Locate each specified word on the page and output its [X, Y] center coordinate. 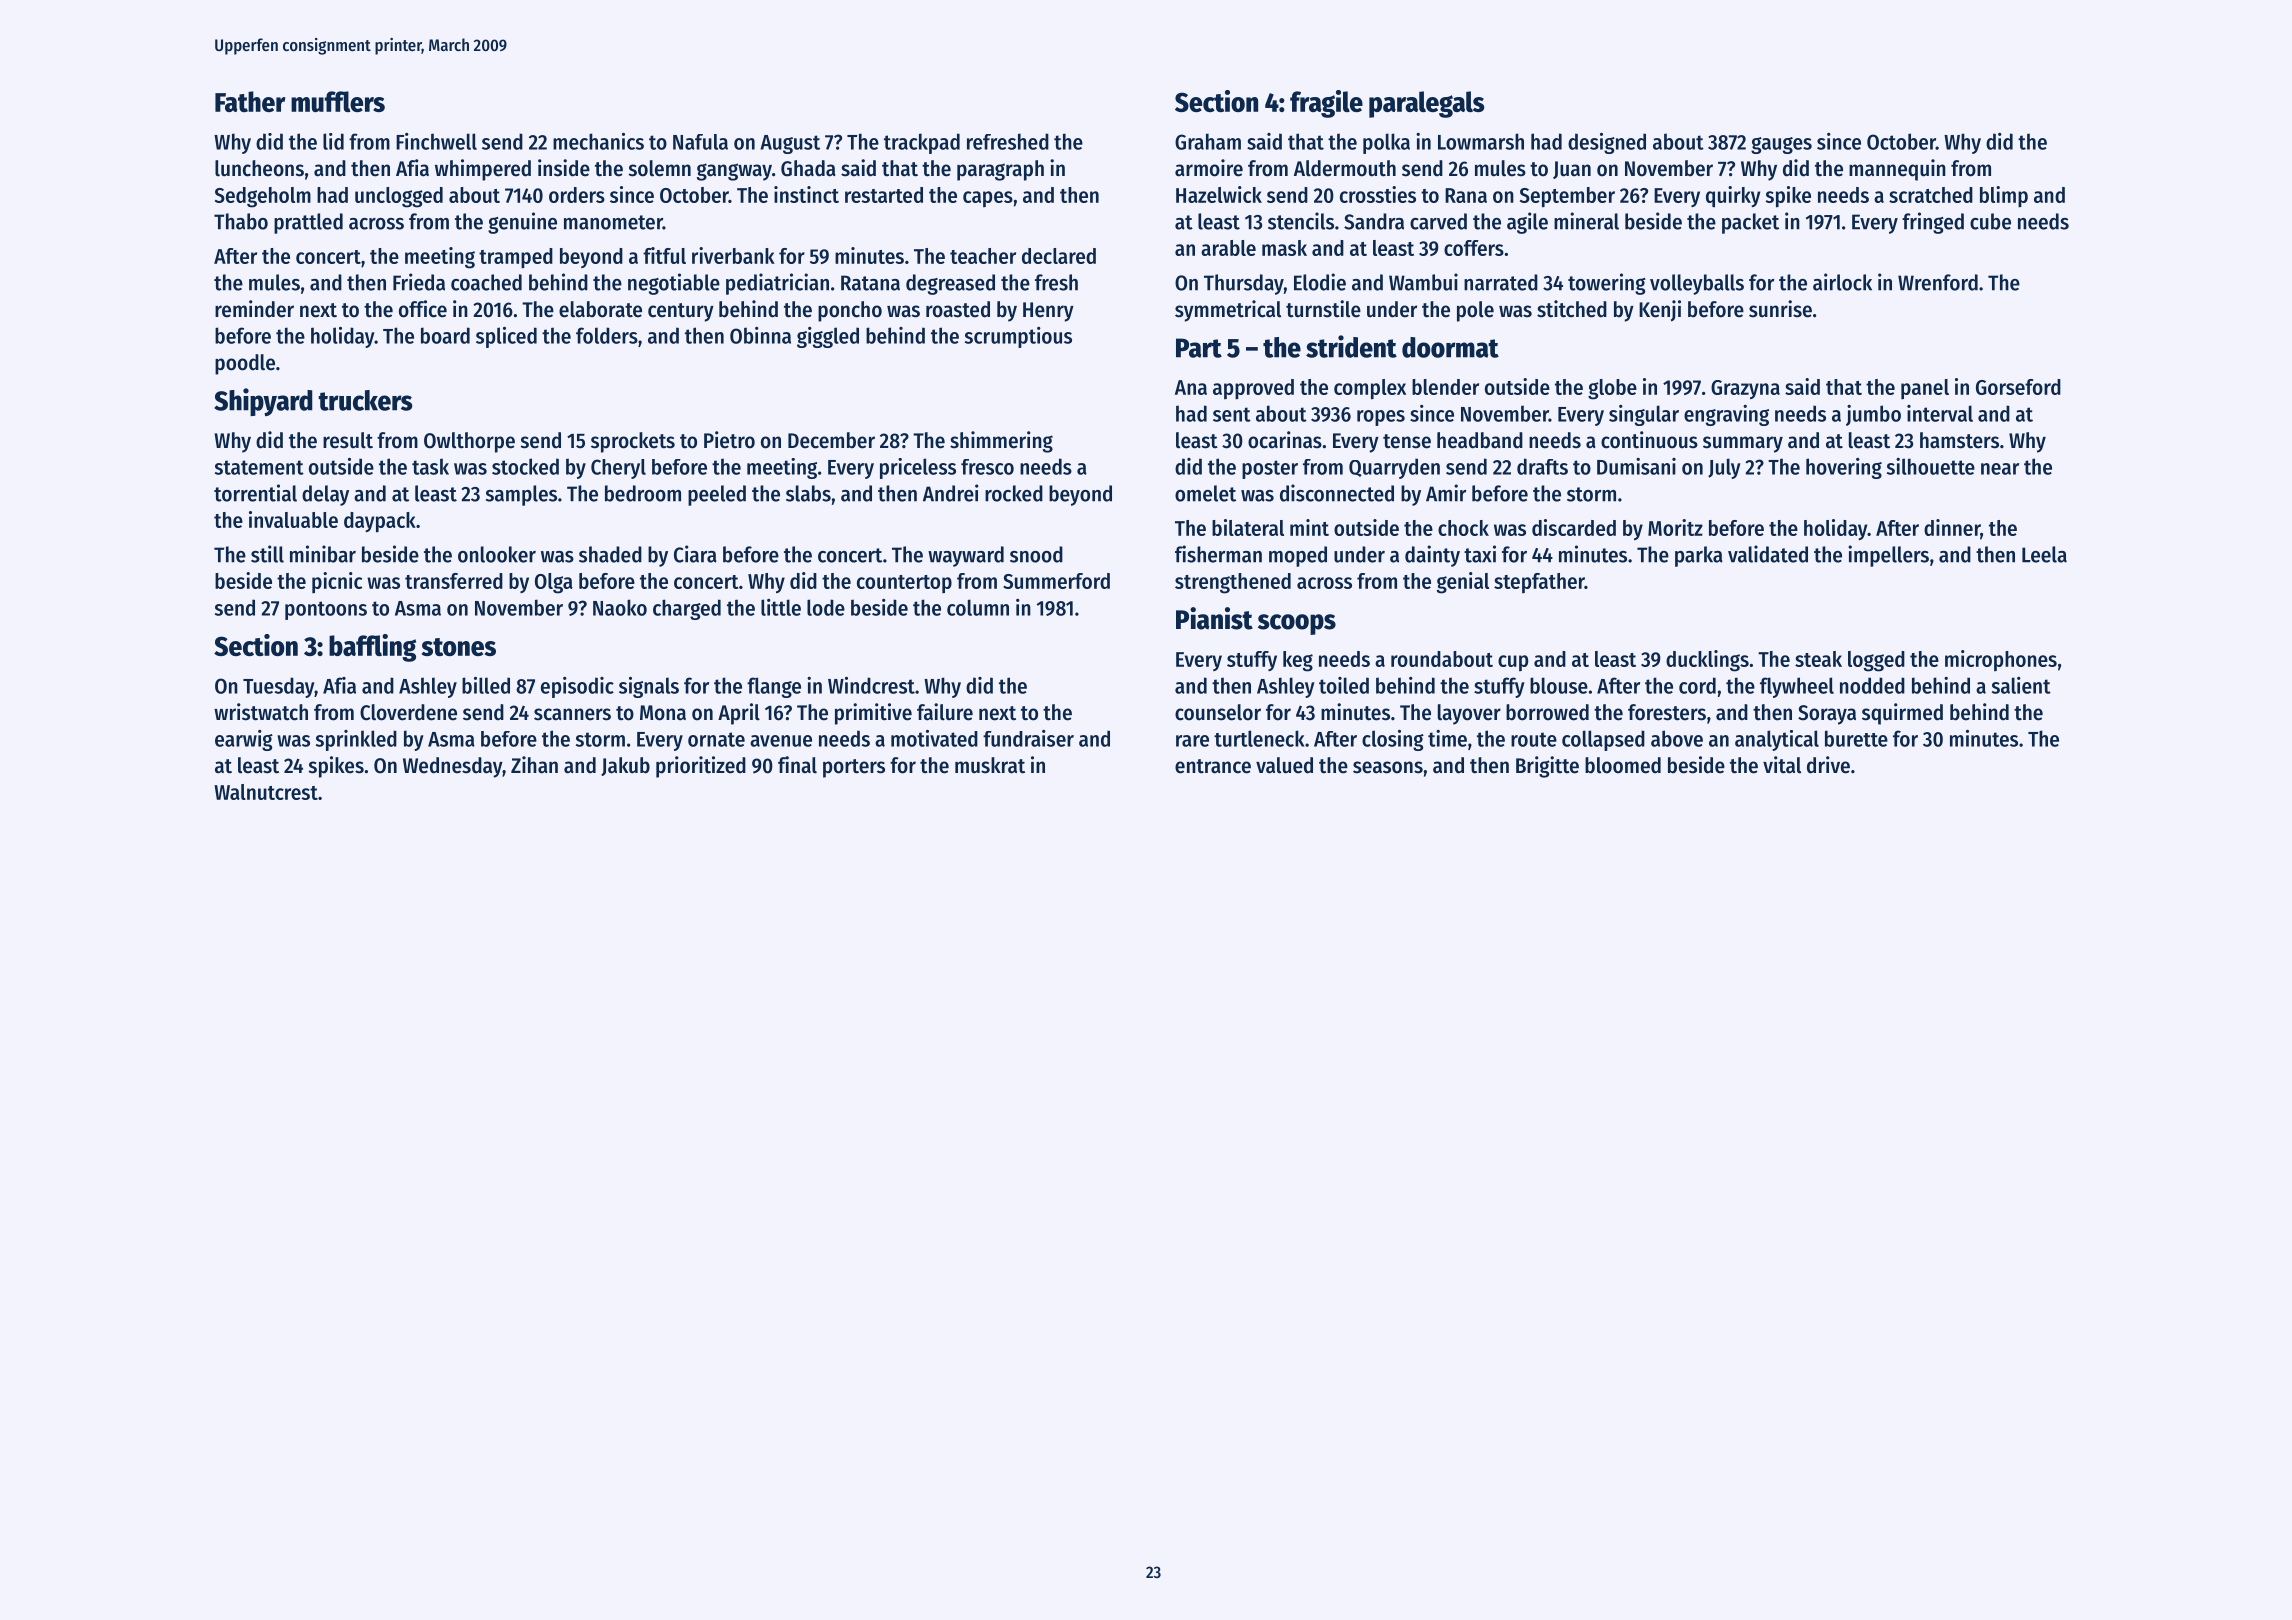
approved [1253, 389]
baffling [372, 648]
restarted [884, 195]
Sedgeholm [263, 197]
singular [1644, 415]
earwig [244, 740]
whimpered [483, 170]
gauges [1781, 145]
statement [259, 467]
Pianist [1214, 618]
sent [1232, 414]
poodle [245, 364]
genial [1463, 583]
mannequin [1897, 170]
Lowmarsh [1481, 141]
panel [1925, 389]
